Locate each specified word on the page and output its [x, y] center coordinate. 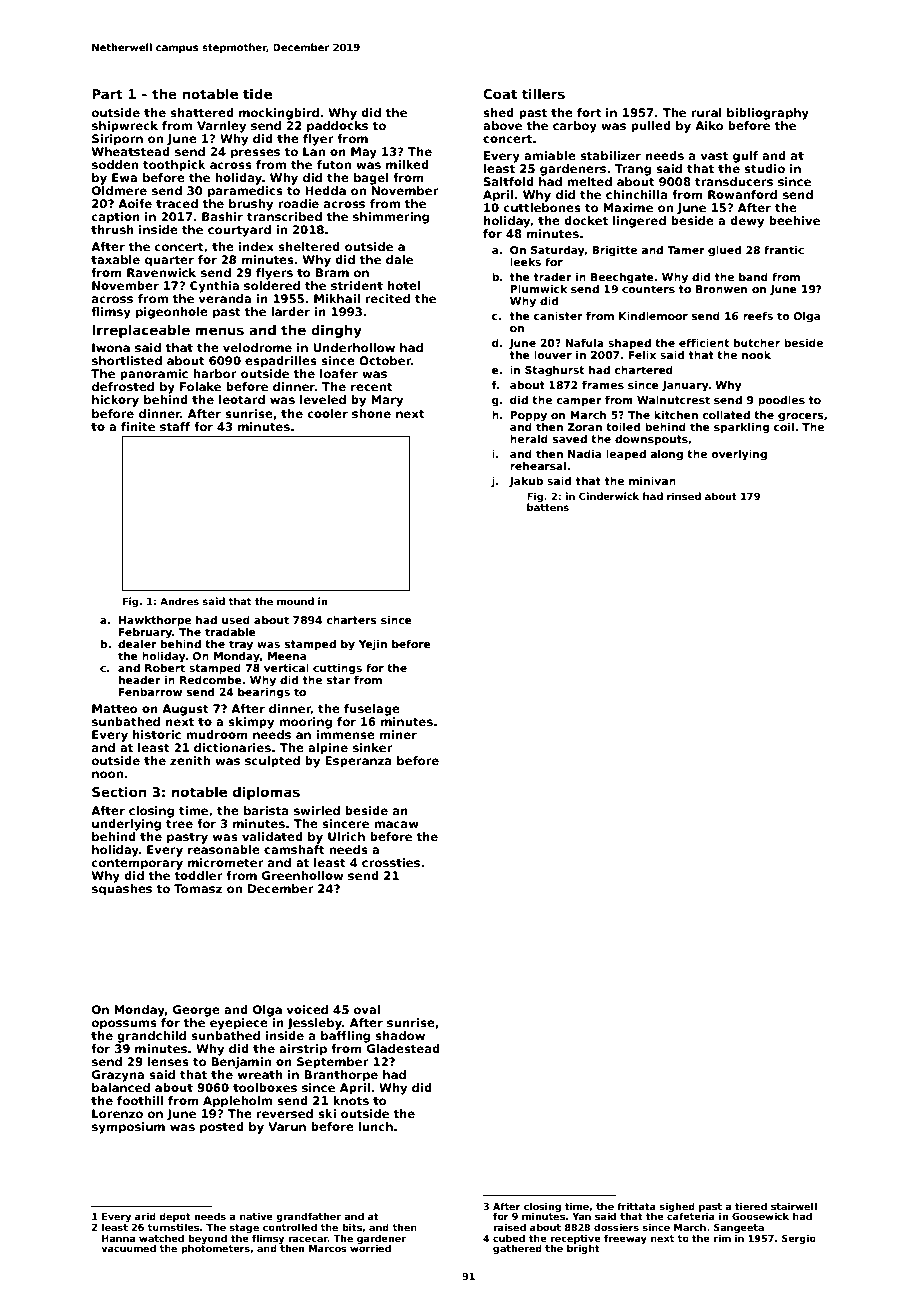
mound [295, 601]
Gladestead [403, 1048]
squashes [122, 890]
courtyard [239, 231]
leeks [525, 262]
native [256, 1216]
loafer [339, 373]
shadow [400, 1035]
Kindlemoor [653, 316]
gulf [745, 157]
